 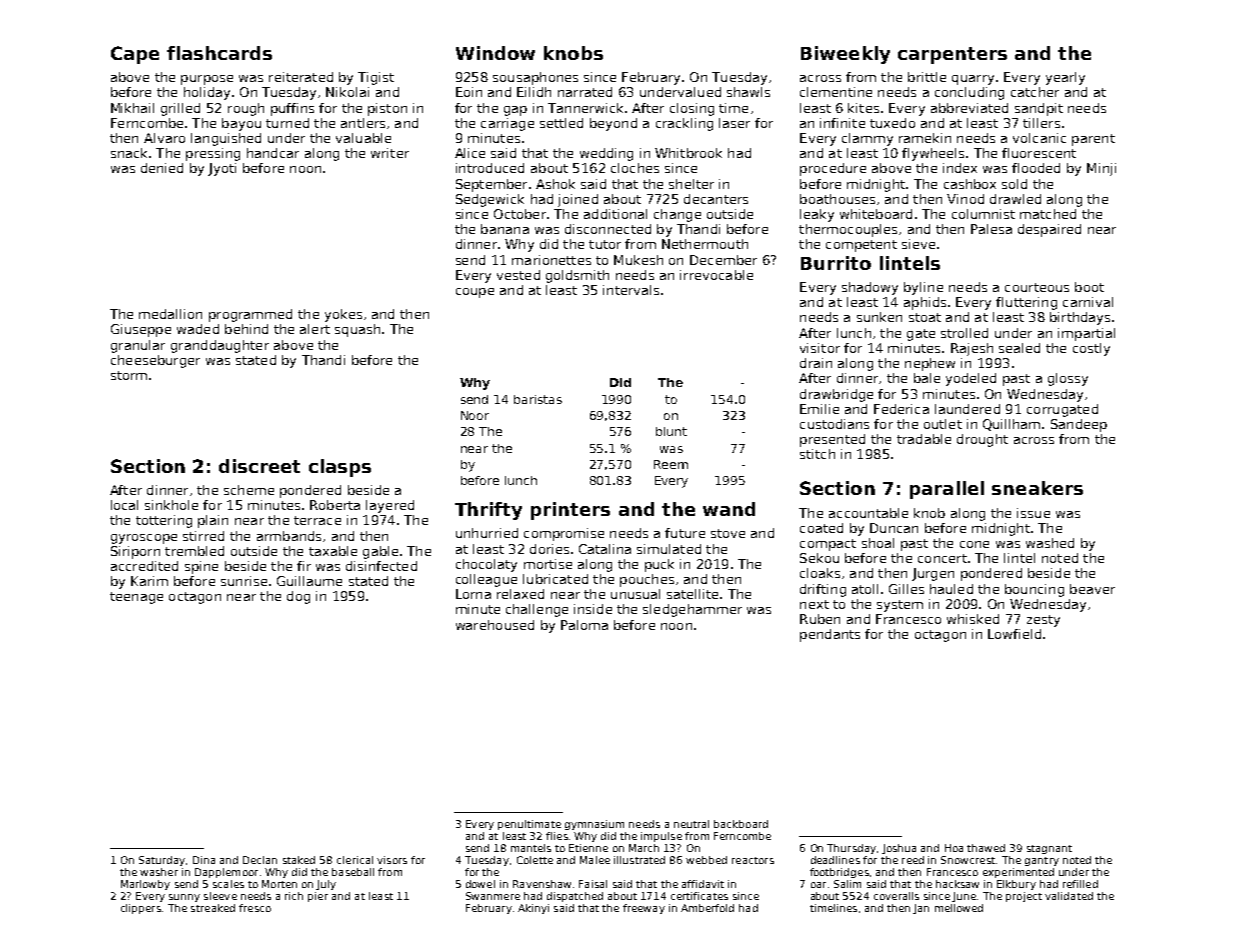 I want to click on stagnant, so click(x=1049, y=849).
